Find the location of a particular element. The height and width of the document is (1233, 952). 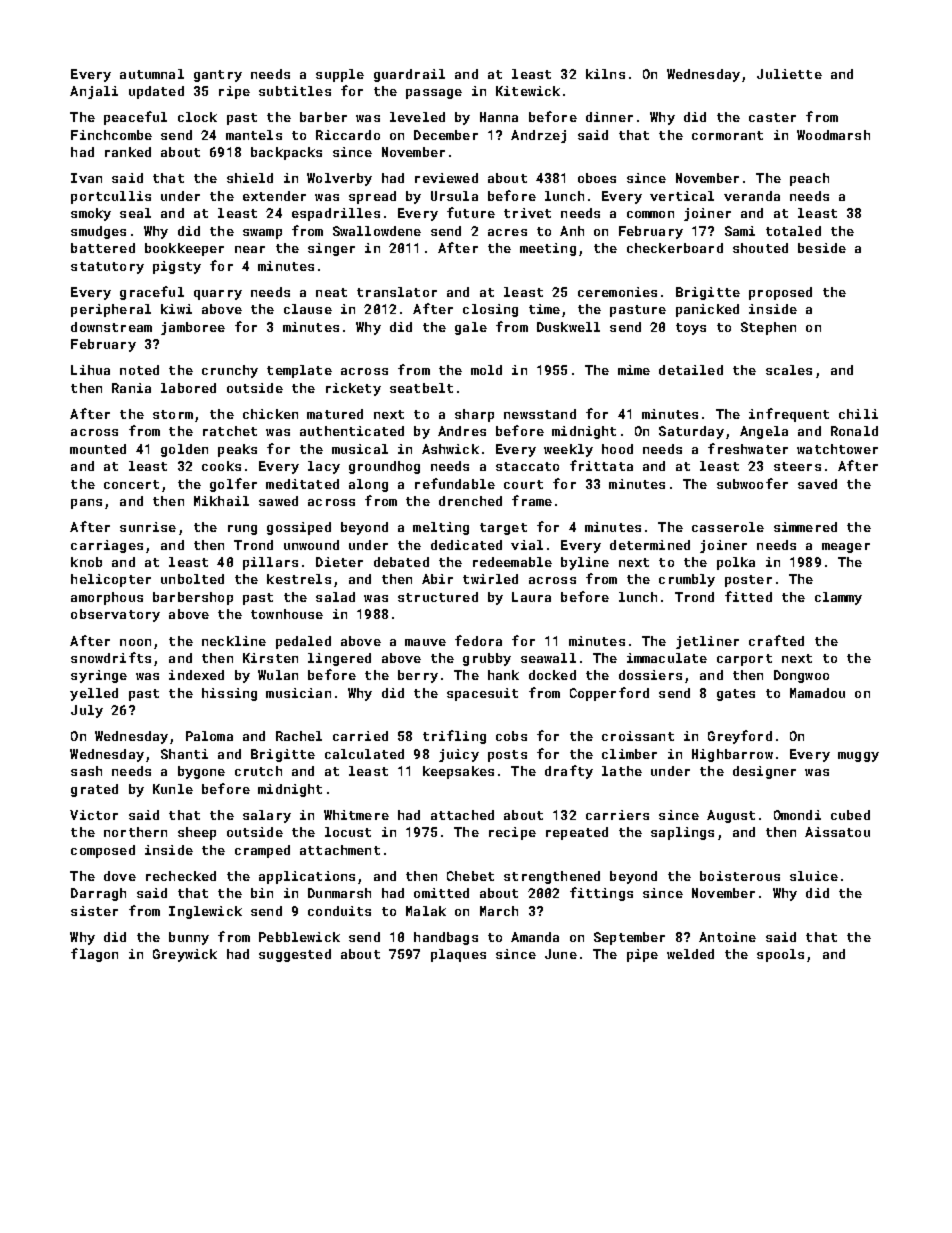

amorphous is located at coordinates (107, 598).
